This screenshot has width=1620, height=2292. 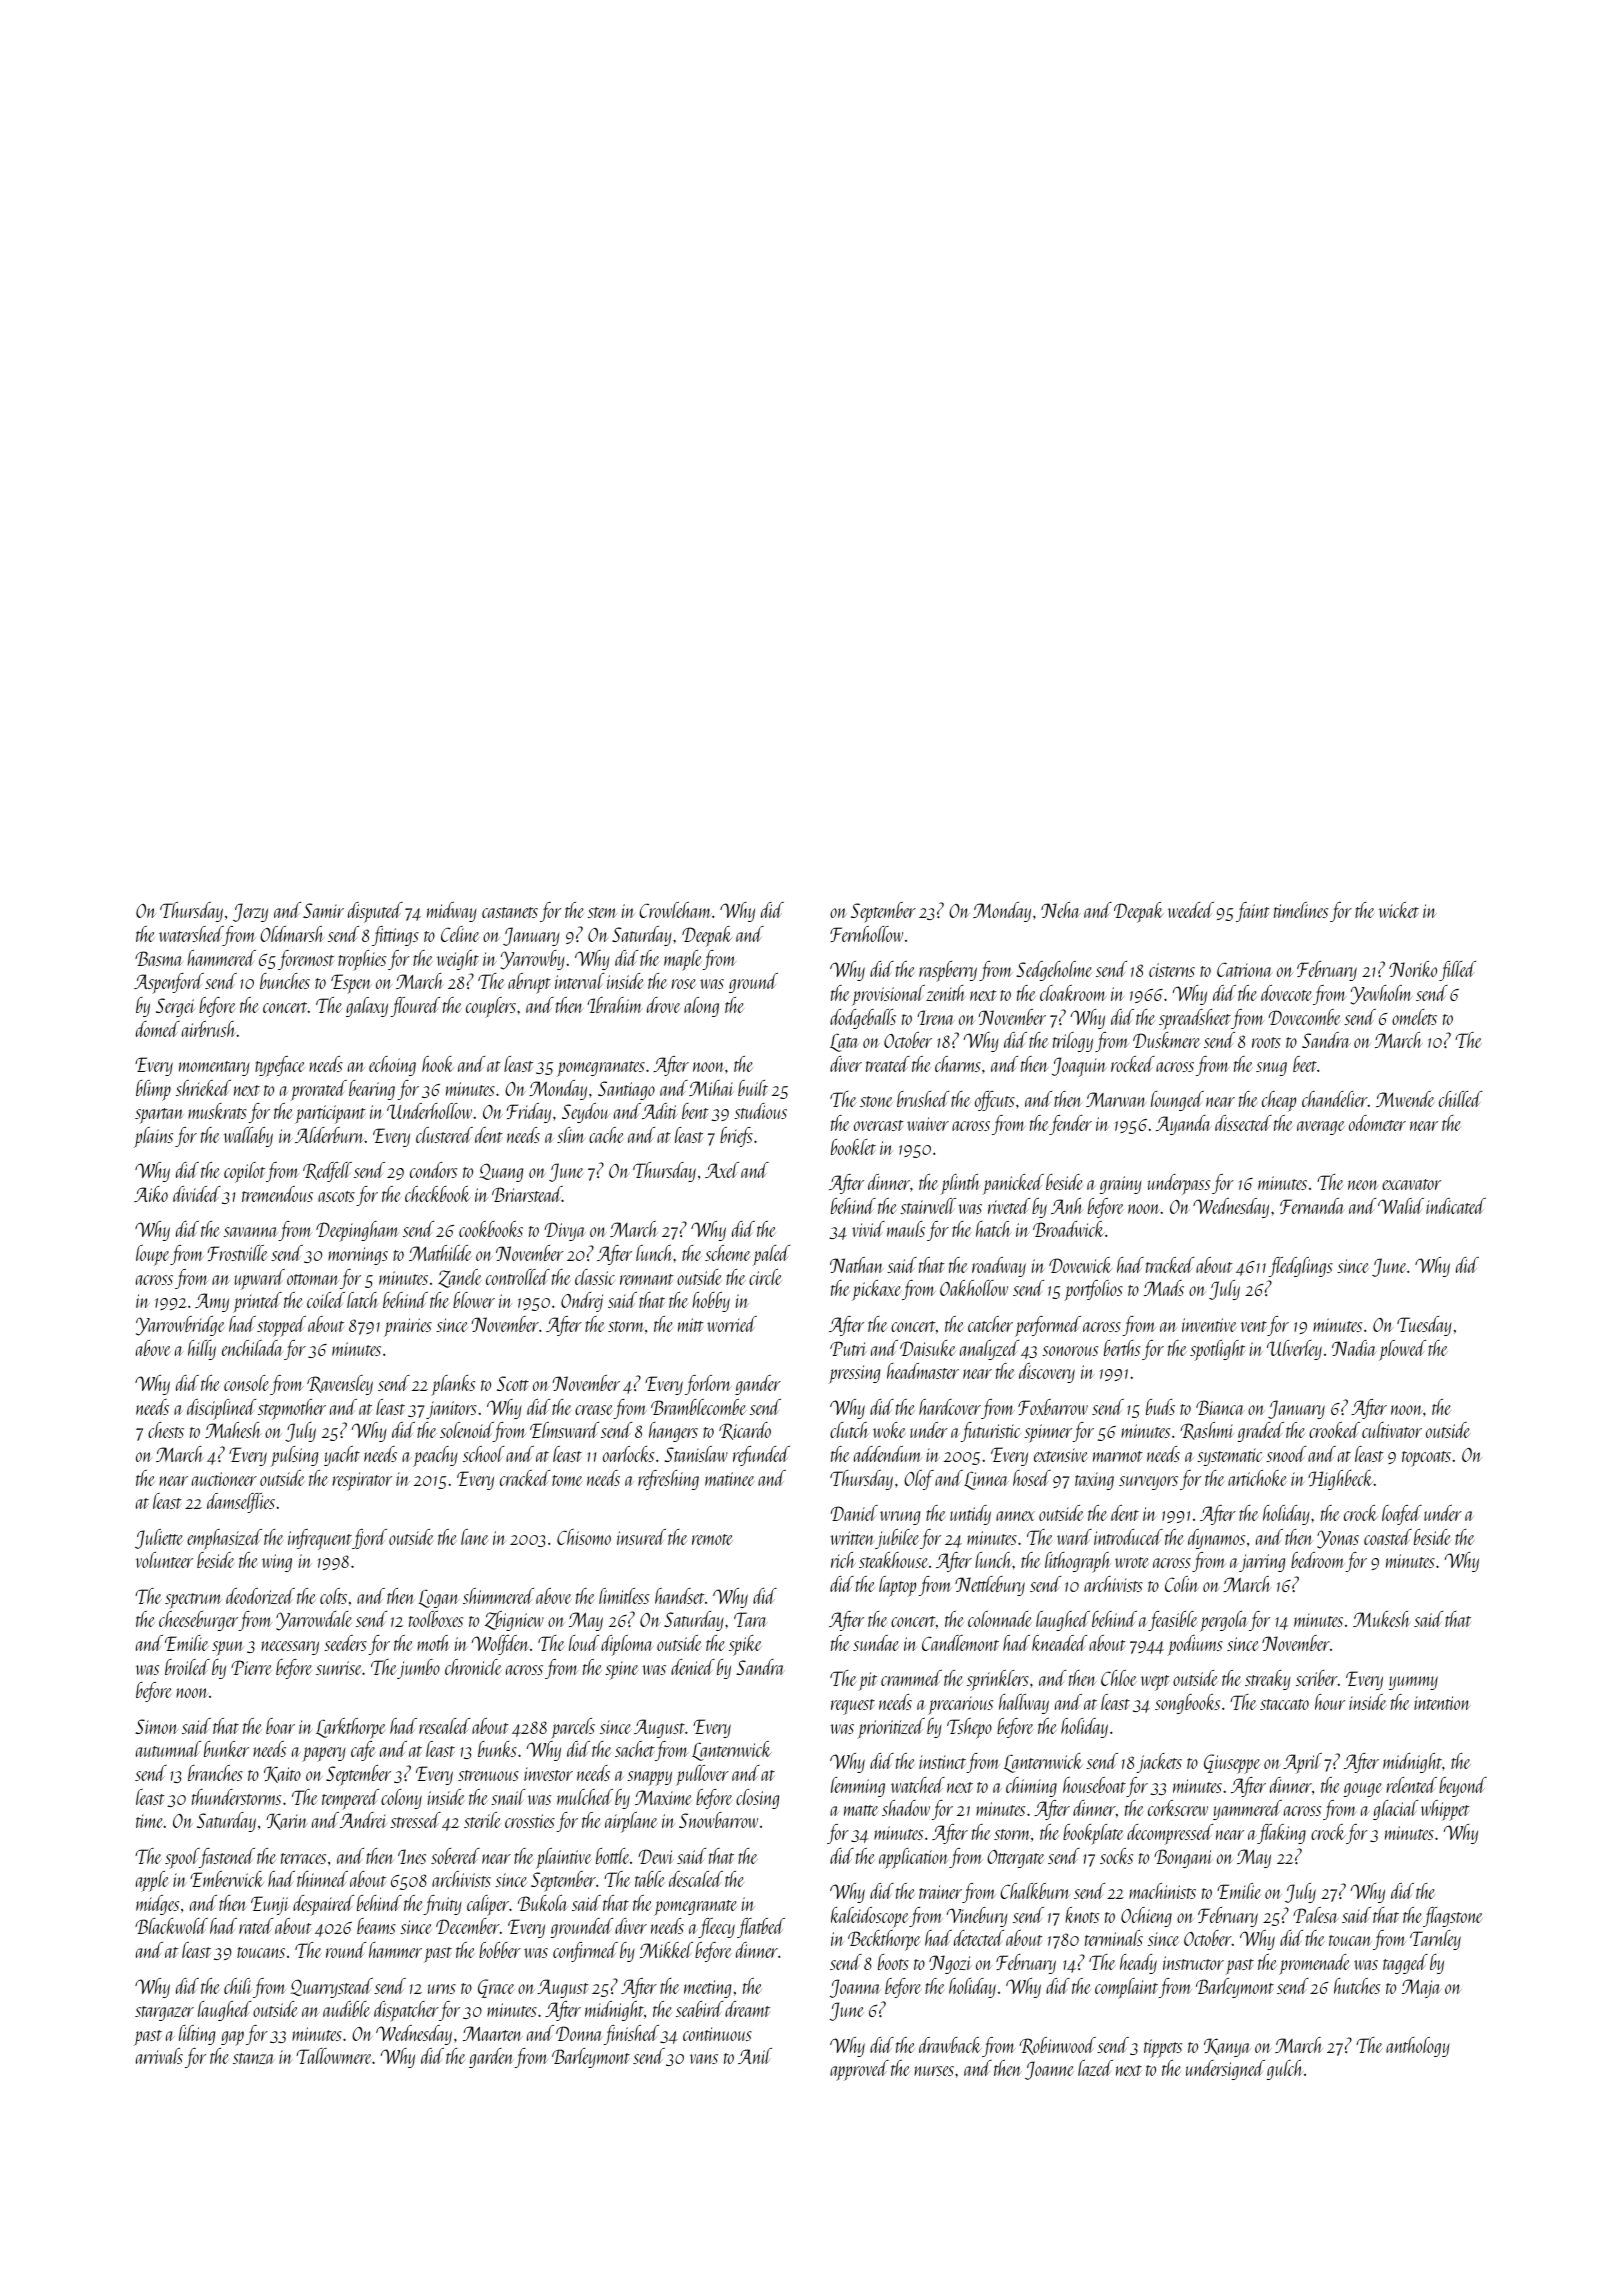 What do you see at coordinates (1049, 2070) in the screenshot?
I see `Joanne` at bounding box center [1049, 2070].
